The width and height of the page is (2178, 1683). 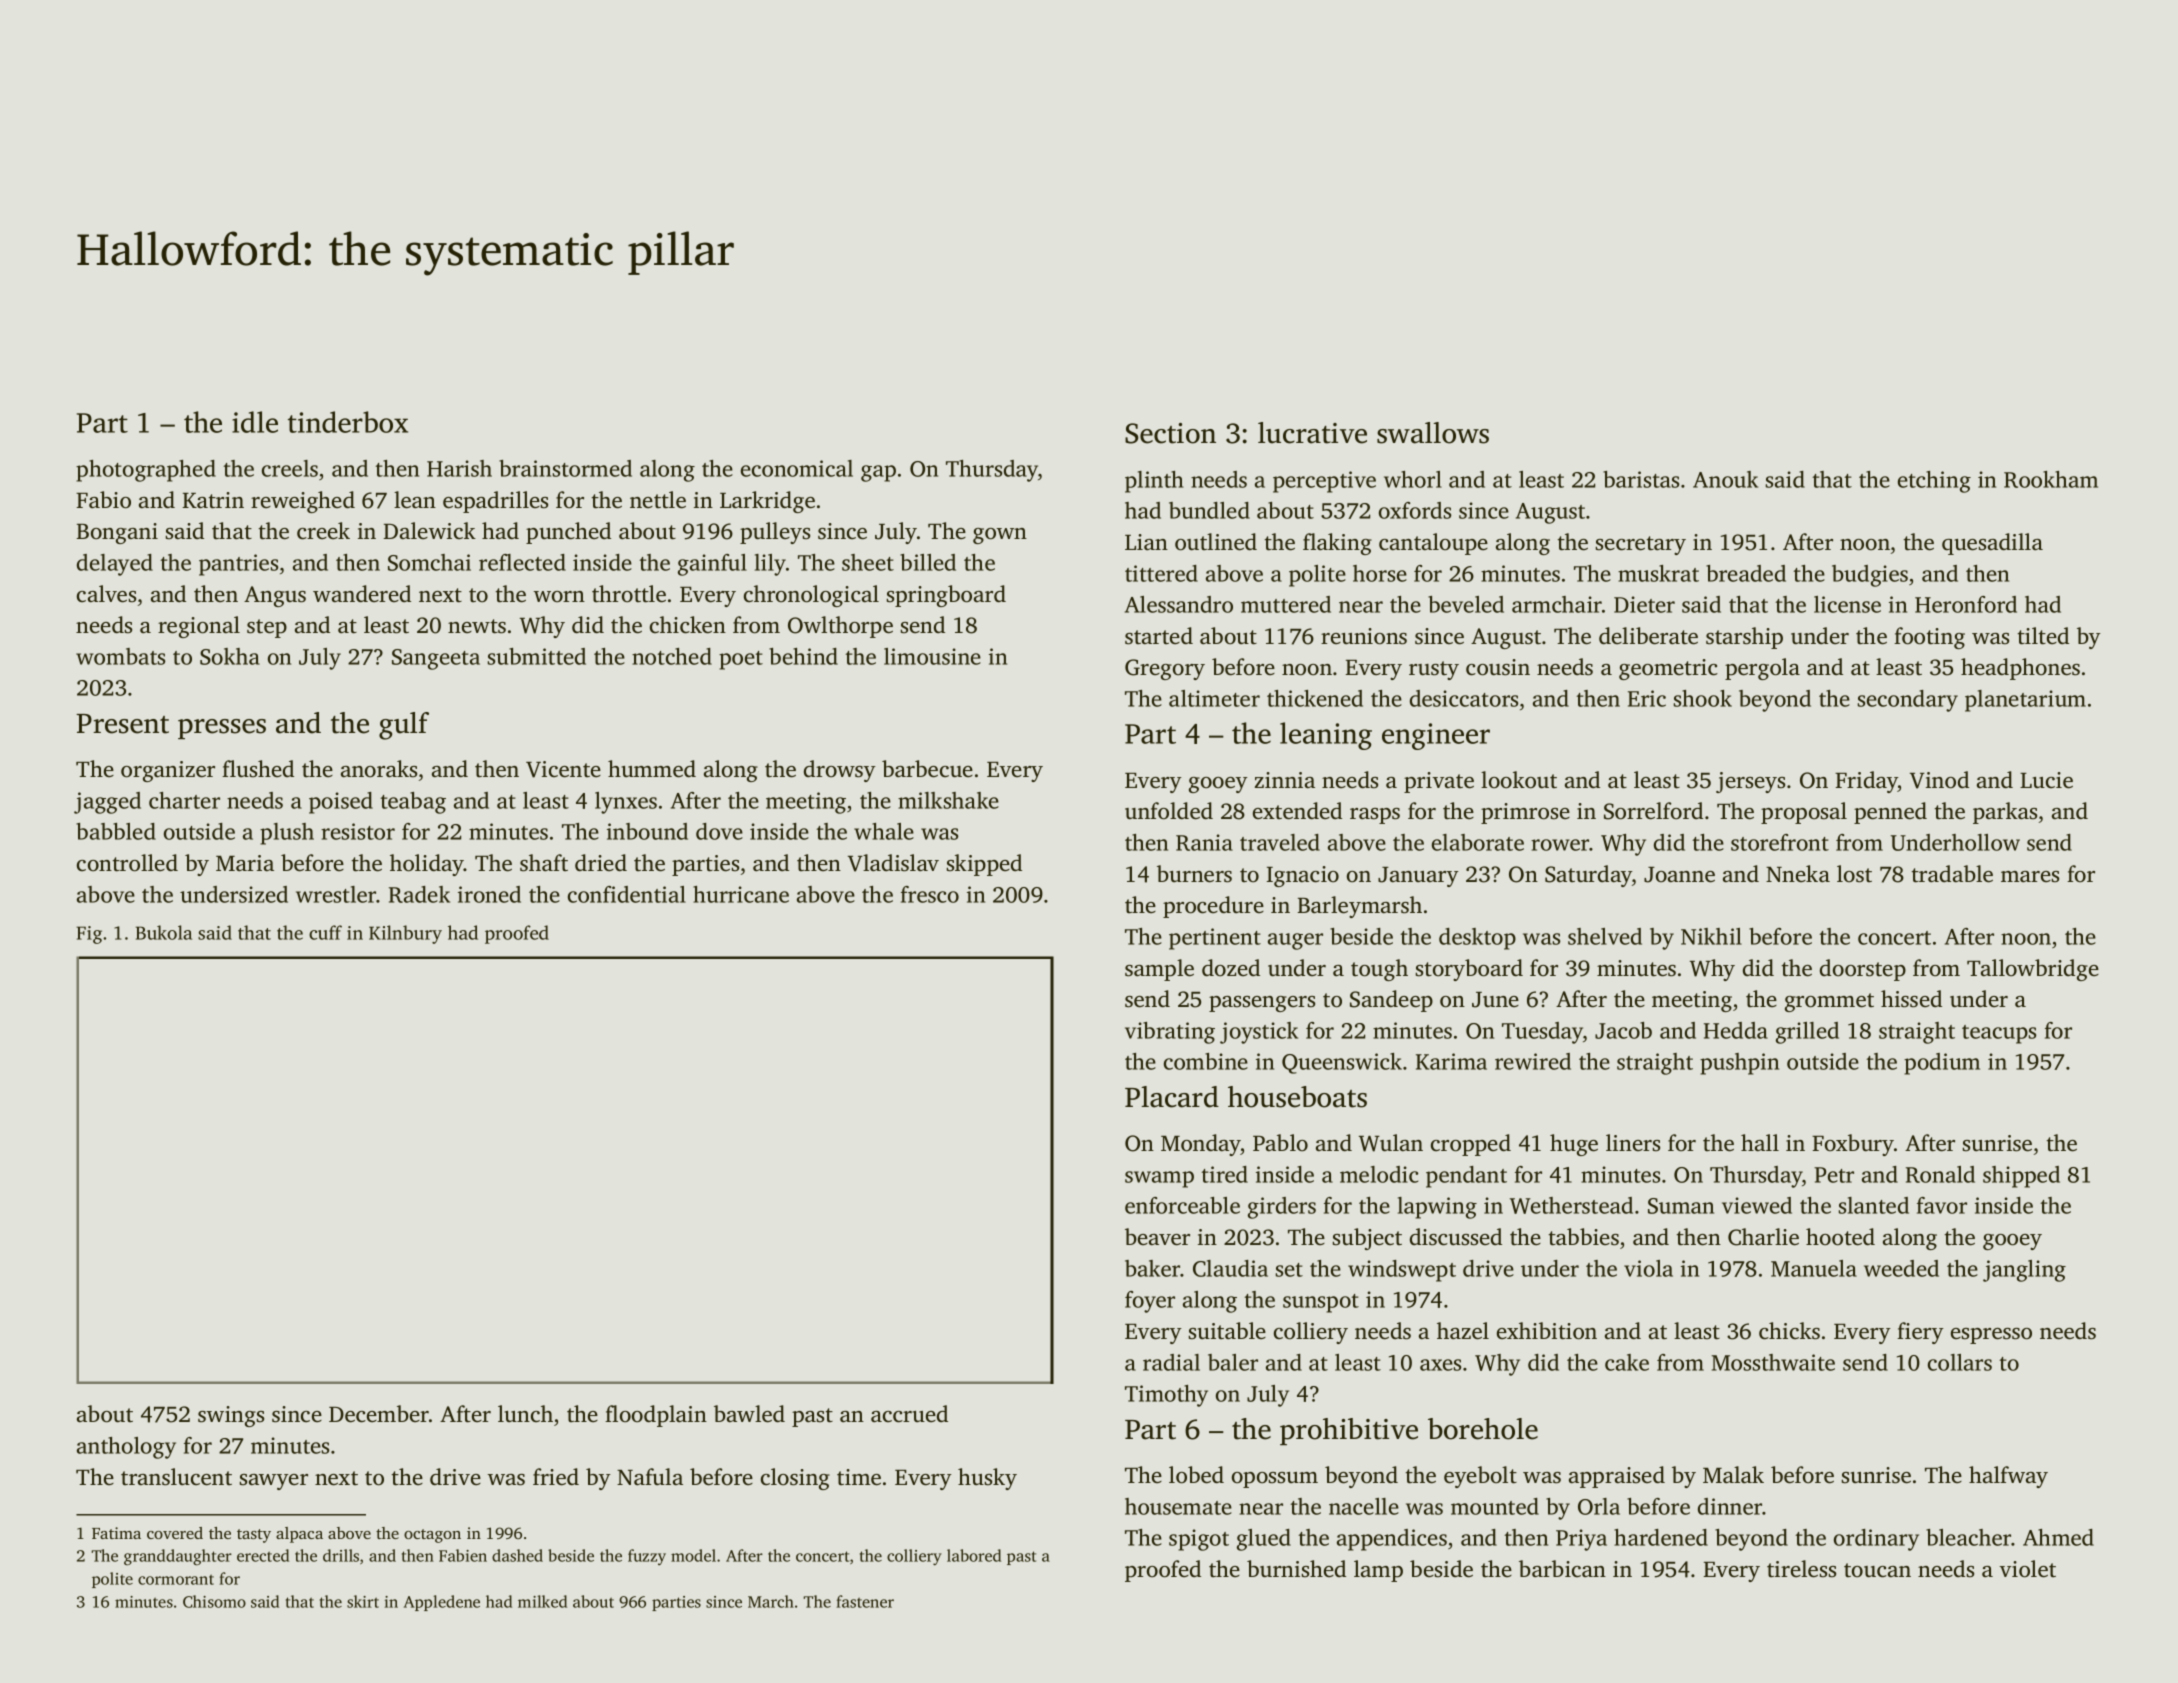 I want to click on Lucie, so click(x=2046, y=780).
